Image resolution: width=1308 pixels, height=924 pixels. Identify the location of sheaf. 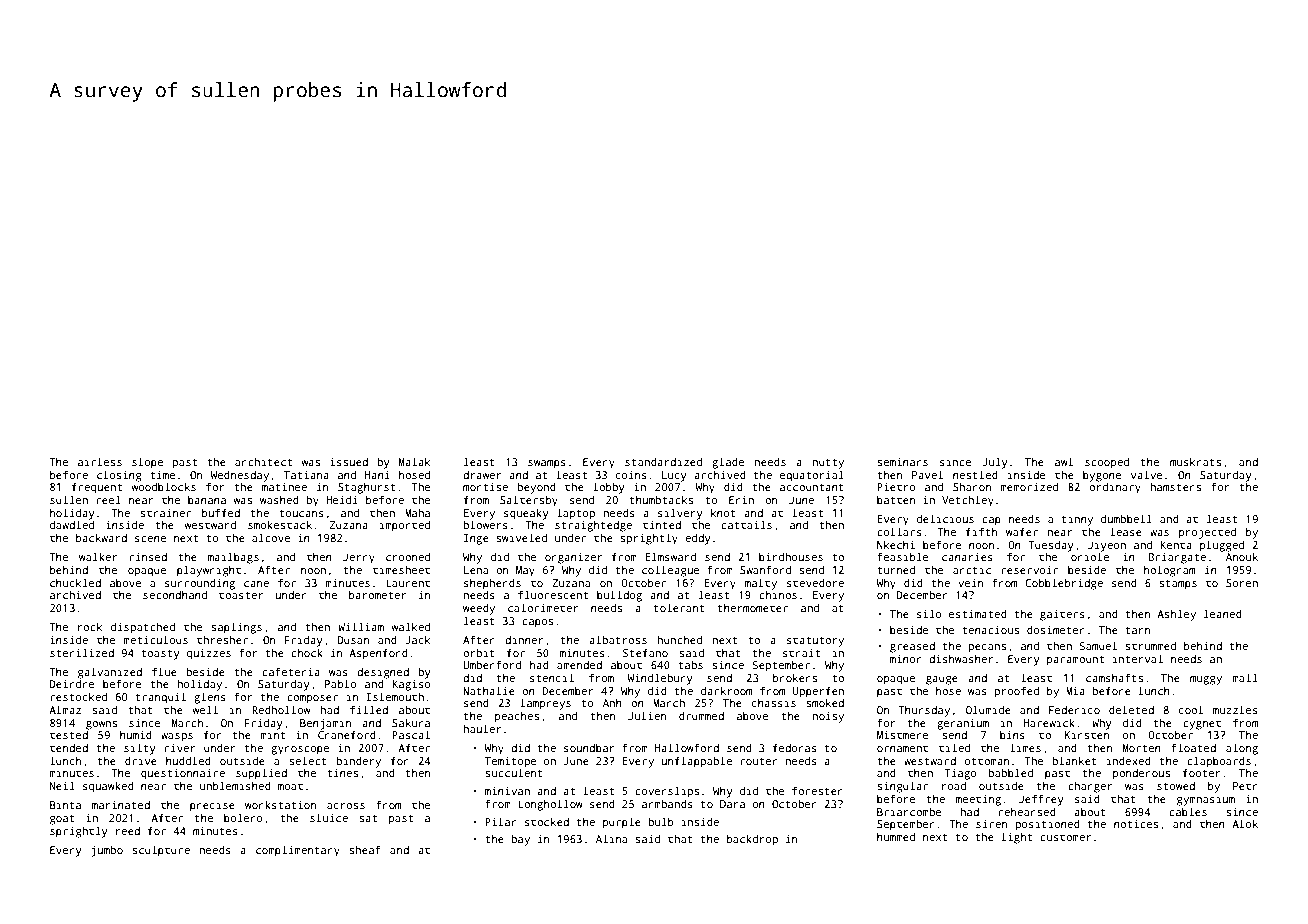
(365, 849).
